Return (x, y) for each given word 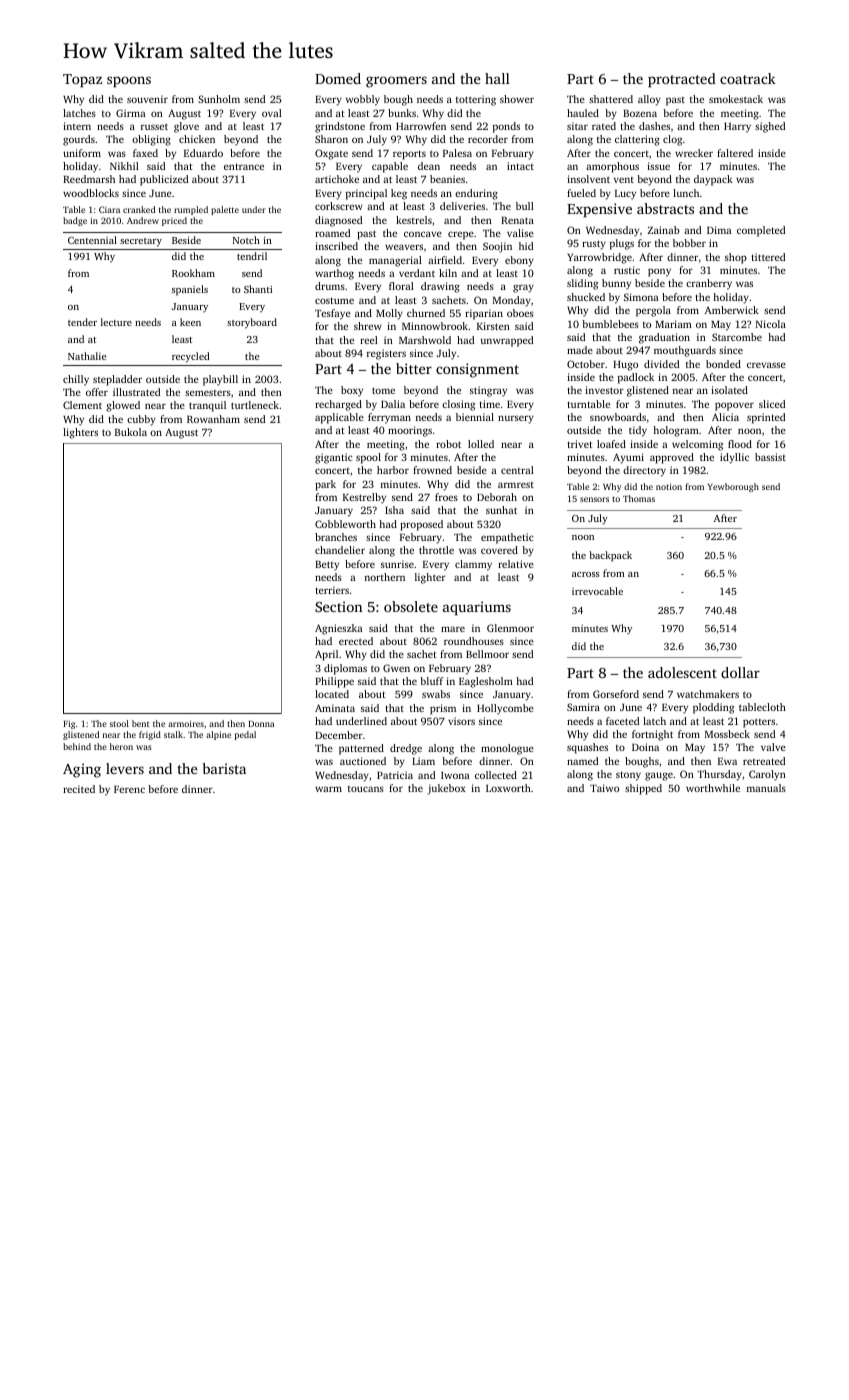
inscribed (336, 246)
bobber (689, 243)
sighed (770, 127)
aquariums (477, 608)
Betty (327, 566)
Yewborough (733, 487)
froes (446, 497)
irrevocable (597, 591)
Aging (82, 770)
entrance (244, 166)
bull (525, 206)
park (325, 485)
